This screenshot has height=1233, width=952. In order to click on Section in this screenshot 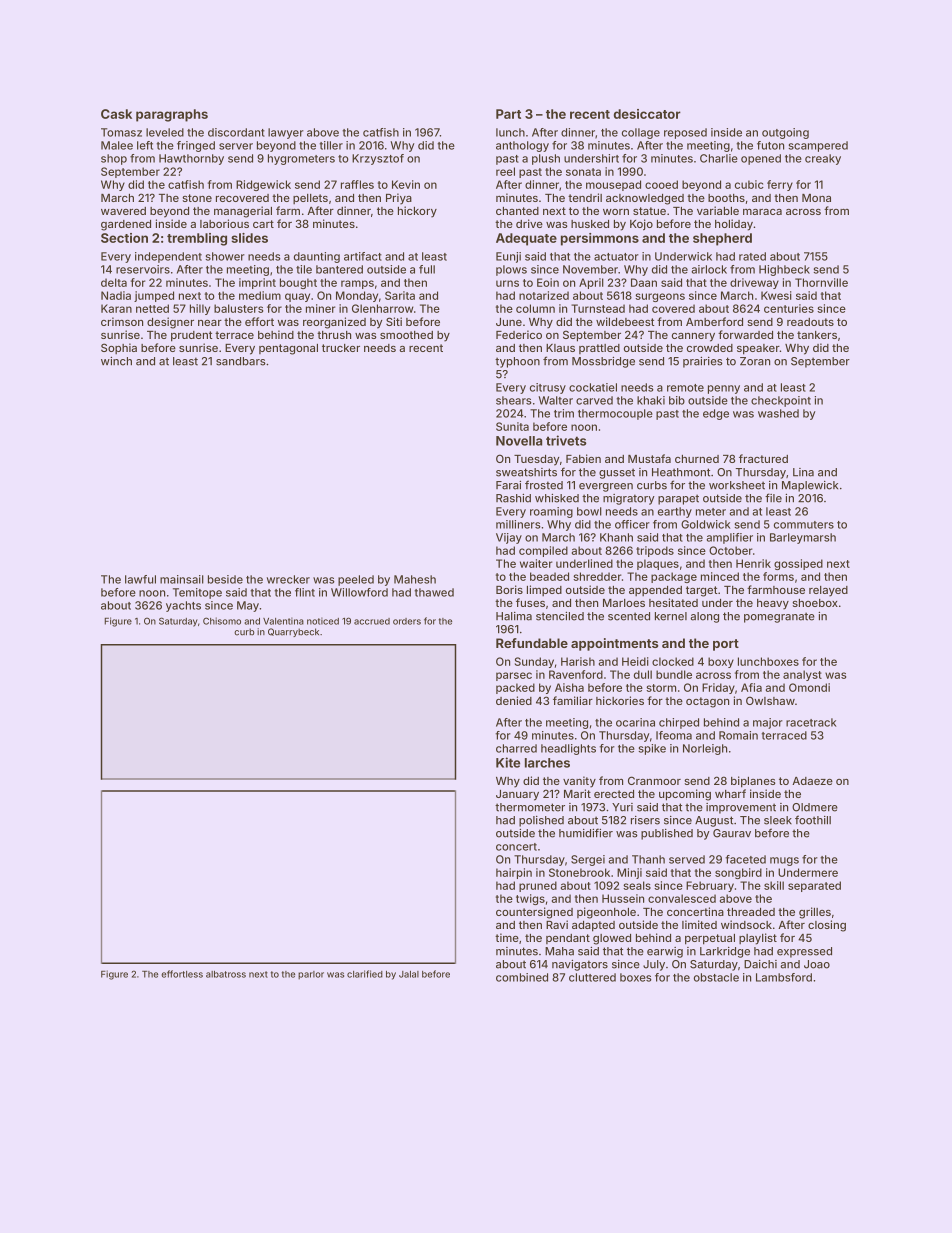, I will do `click(124, 238)`.
